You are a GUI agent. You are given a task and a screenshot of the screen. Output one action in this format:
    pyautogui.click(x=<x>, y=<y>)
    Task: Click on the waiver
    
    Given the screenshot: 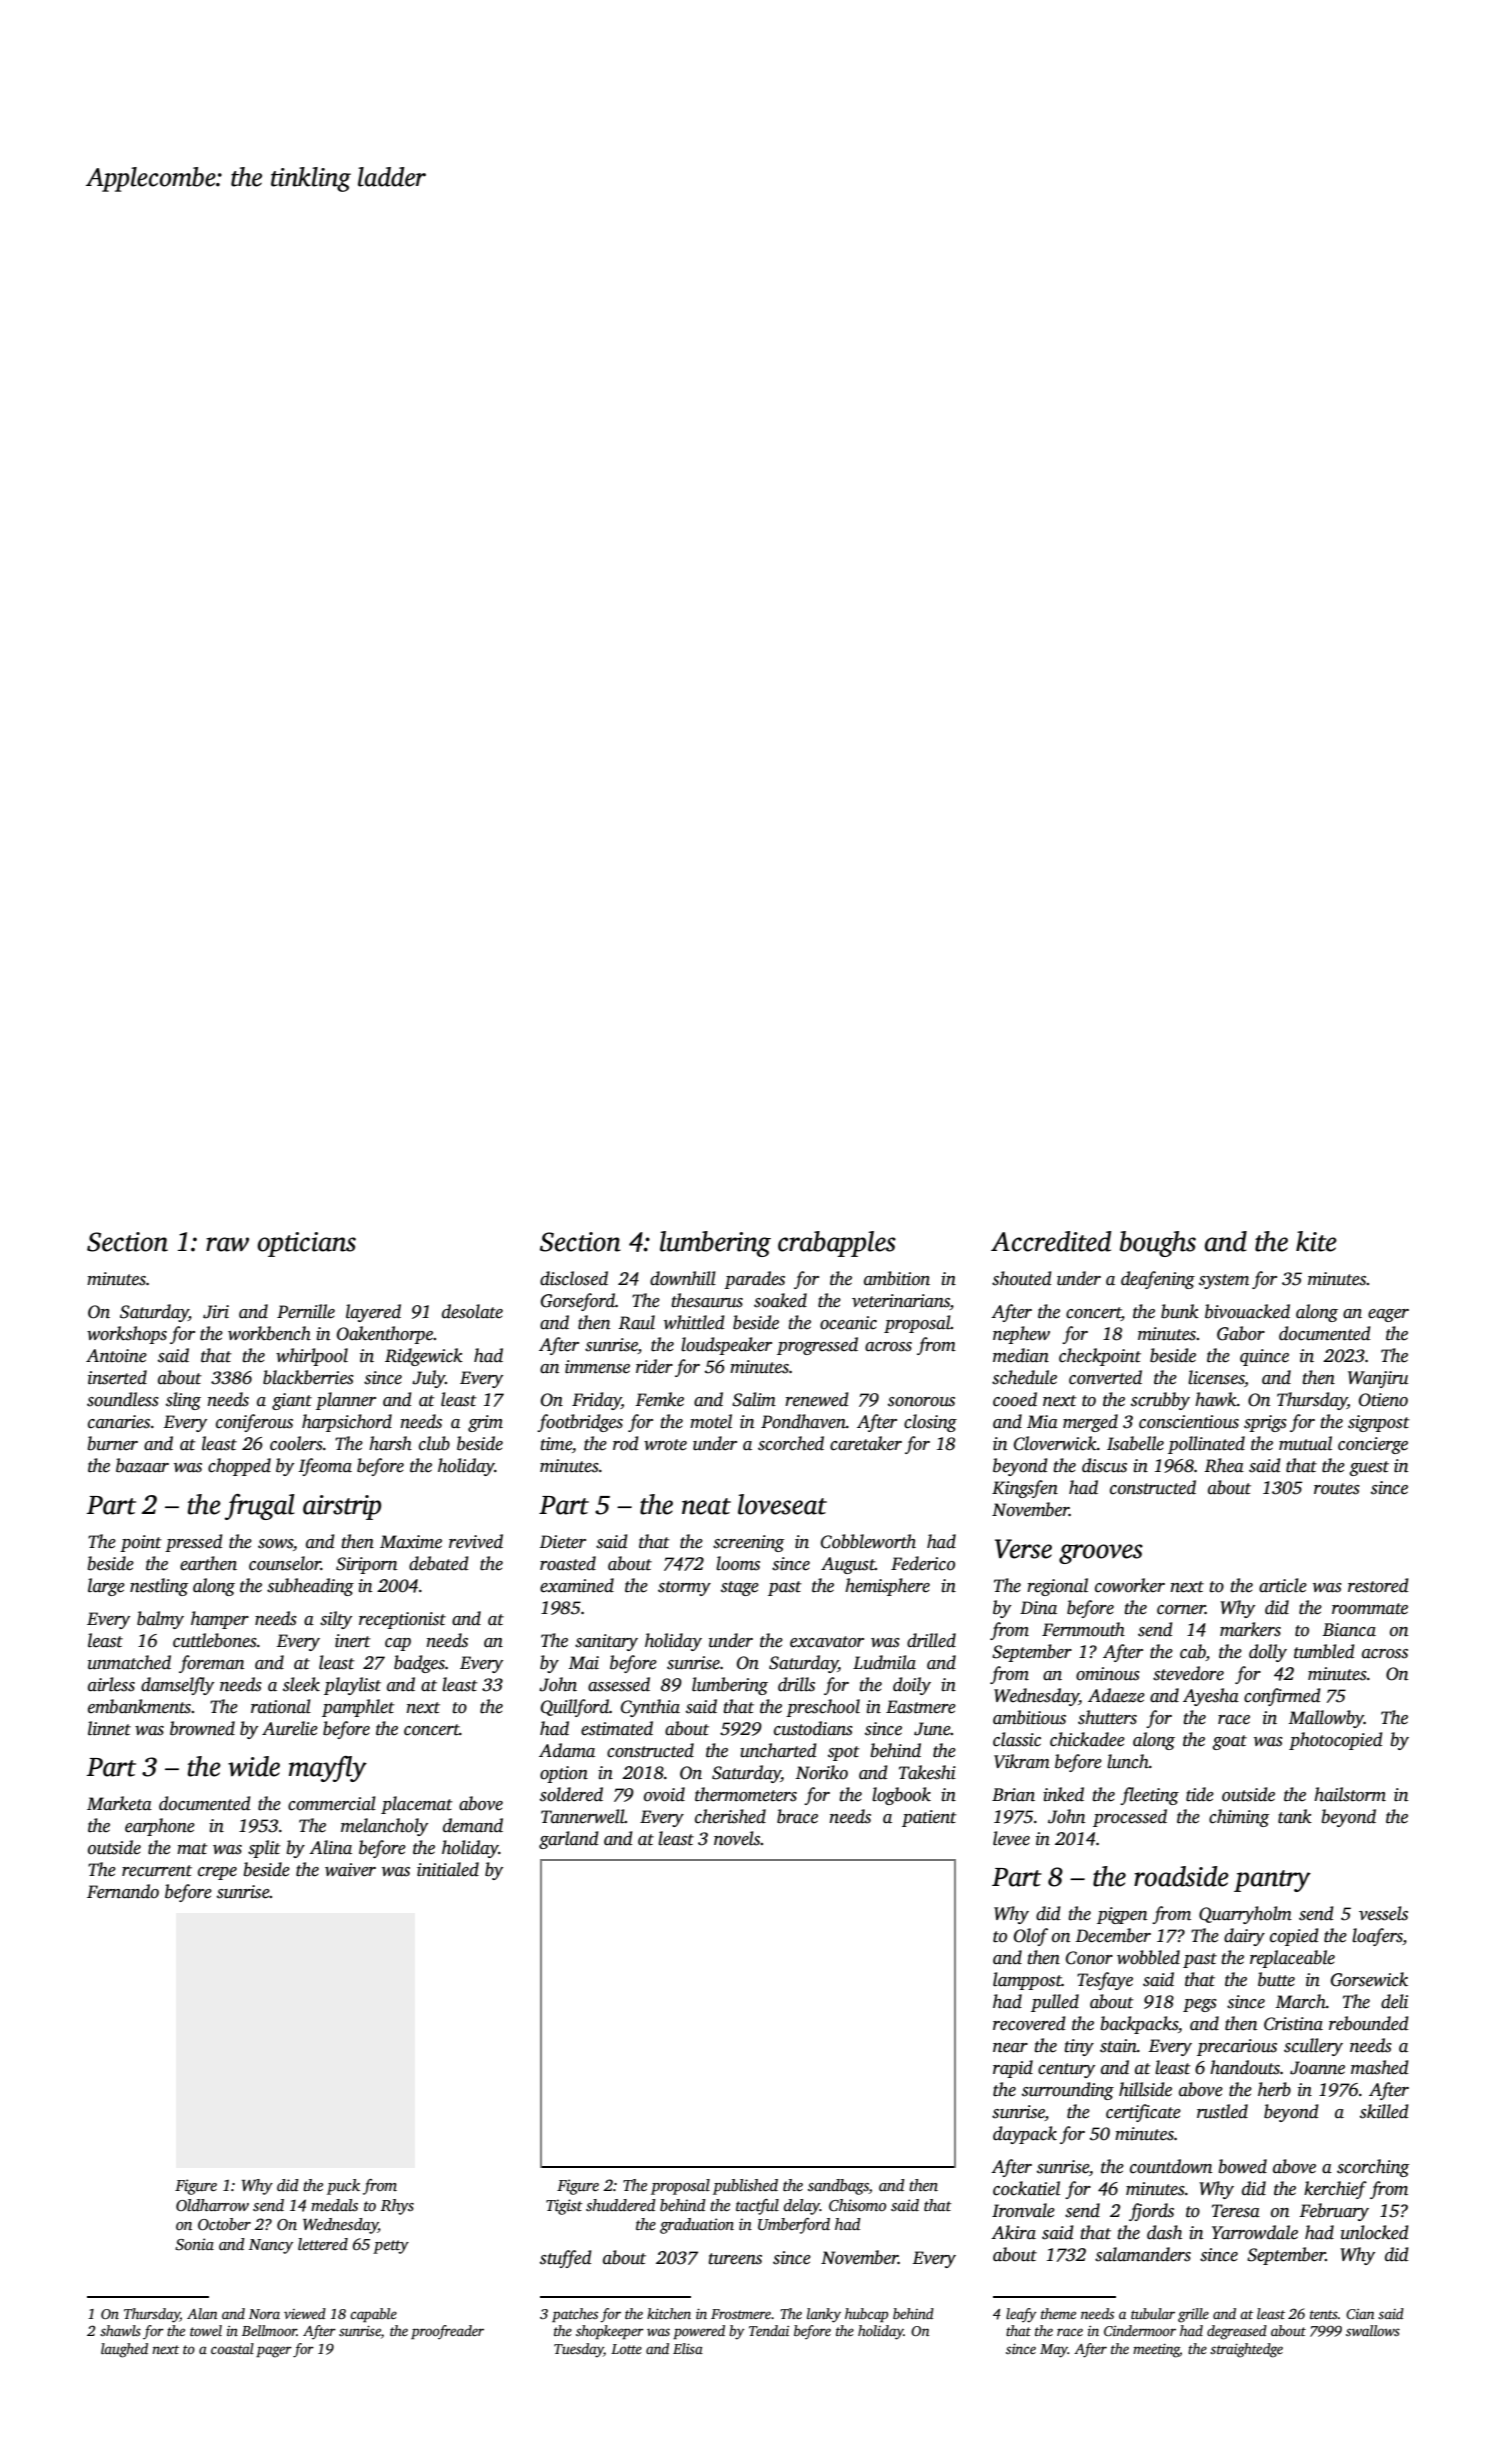 What is the action you would take?
    pyautogui.click(x=350, y=1870)
